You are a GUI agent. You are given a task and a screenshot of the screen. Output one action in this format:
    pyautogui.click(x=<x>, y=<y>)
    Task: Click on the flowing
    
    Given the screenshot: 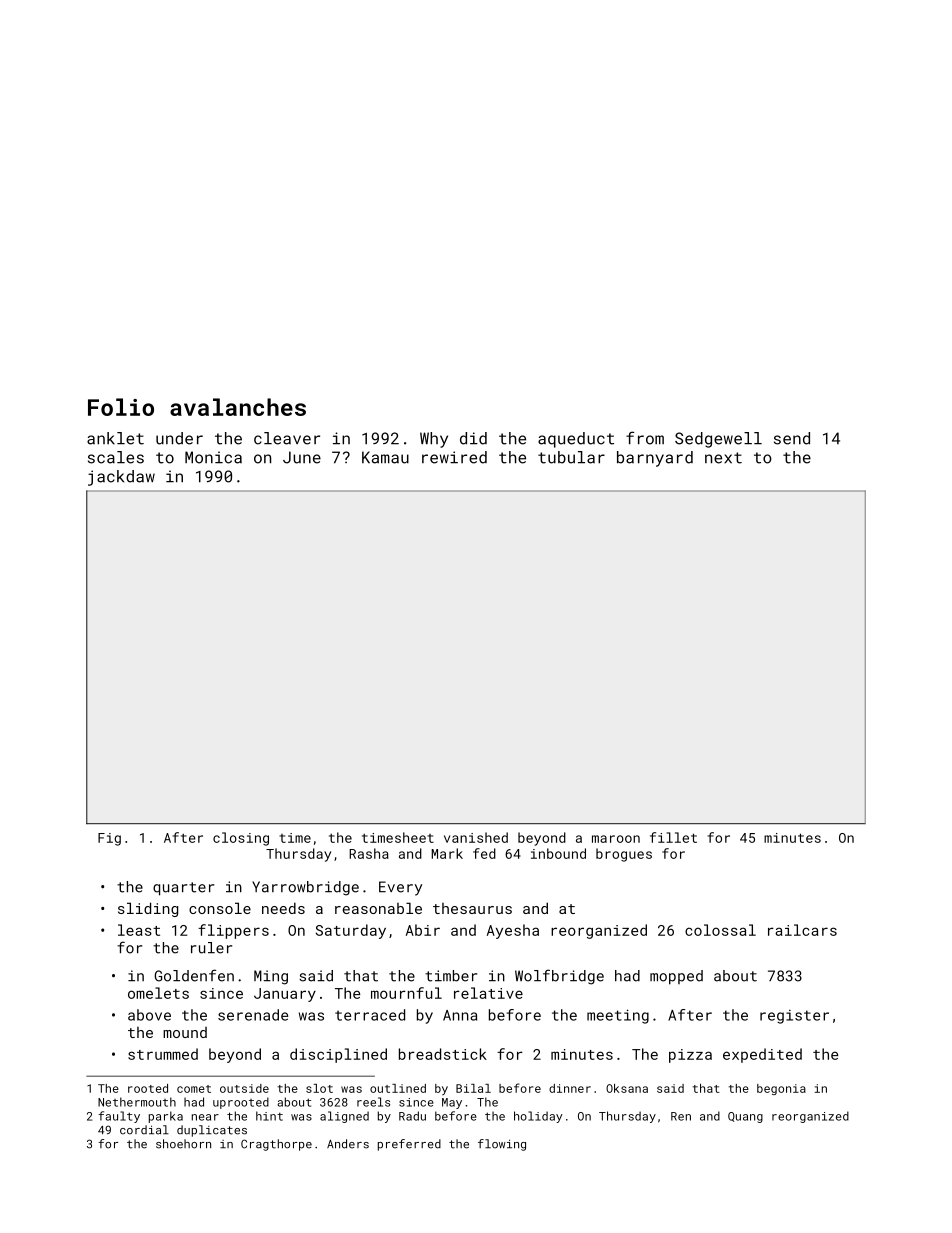 What is the action you would take?
    pyautogui.click(x=502, y=1145)
